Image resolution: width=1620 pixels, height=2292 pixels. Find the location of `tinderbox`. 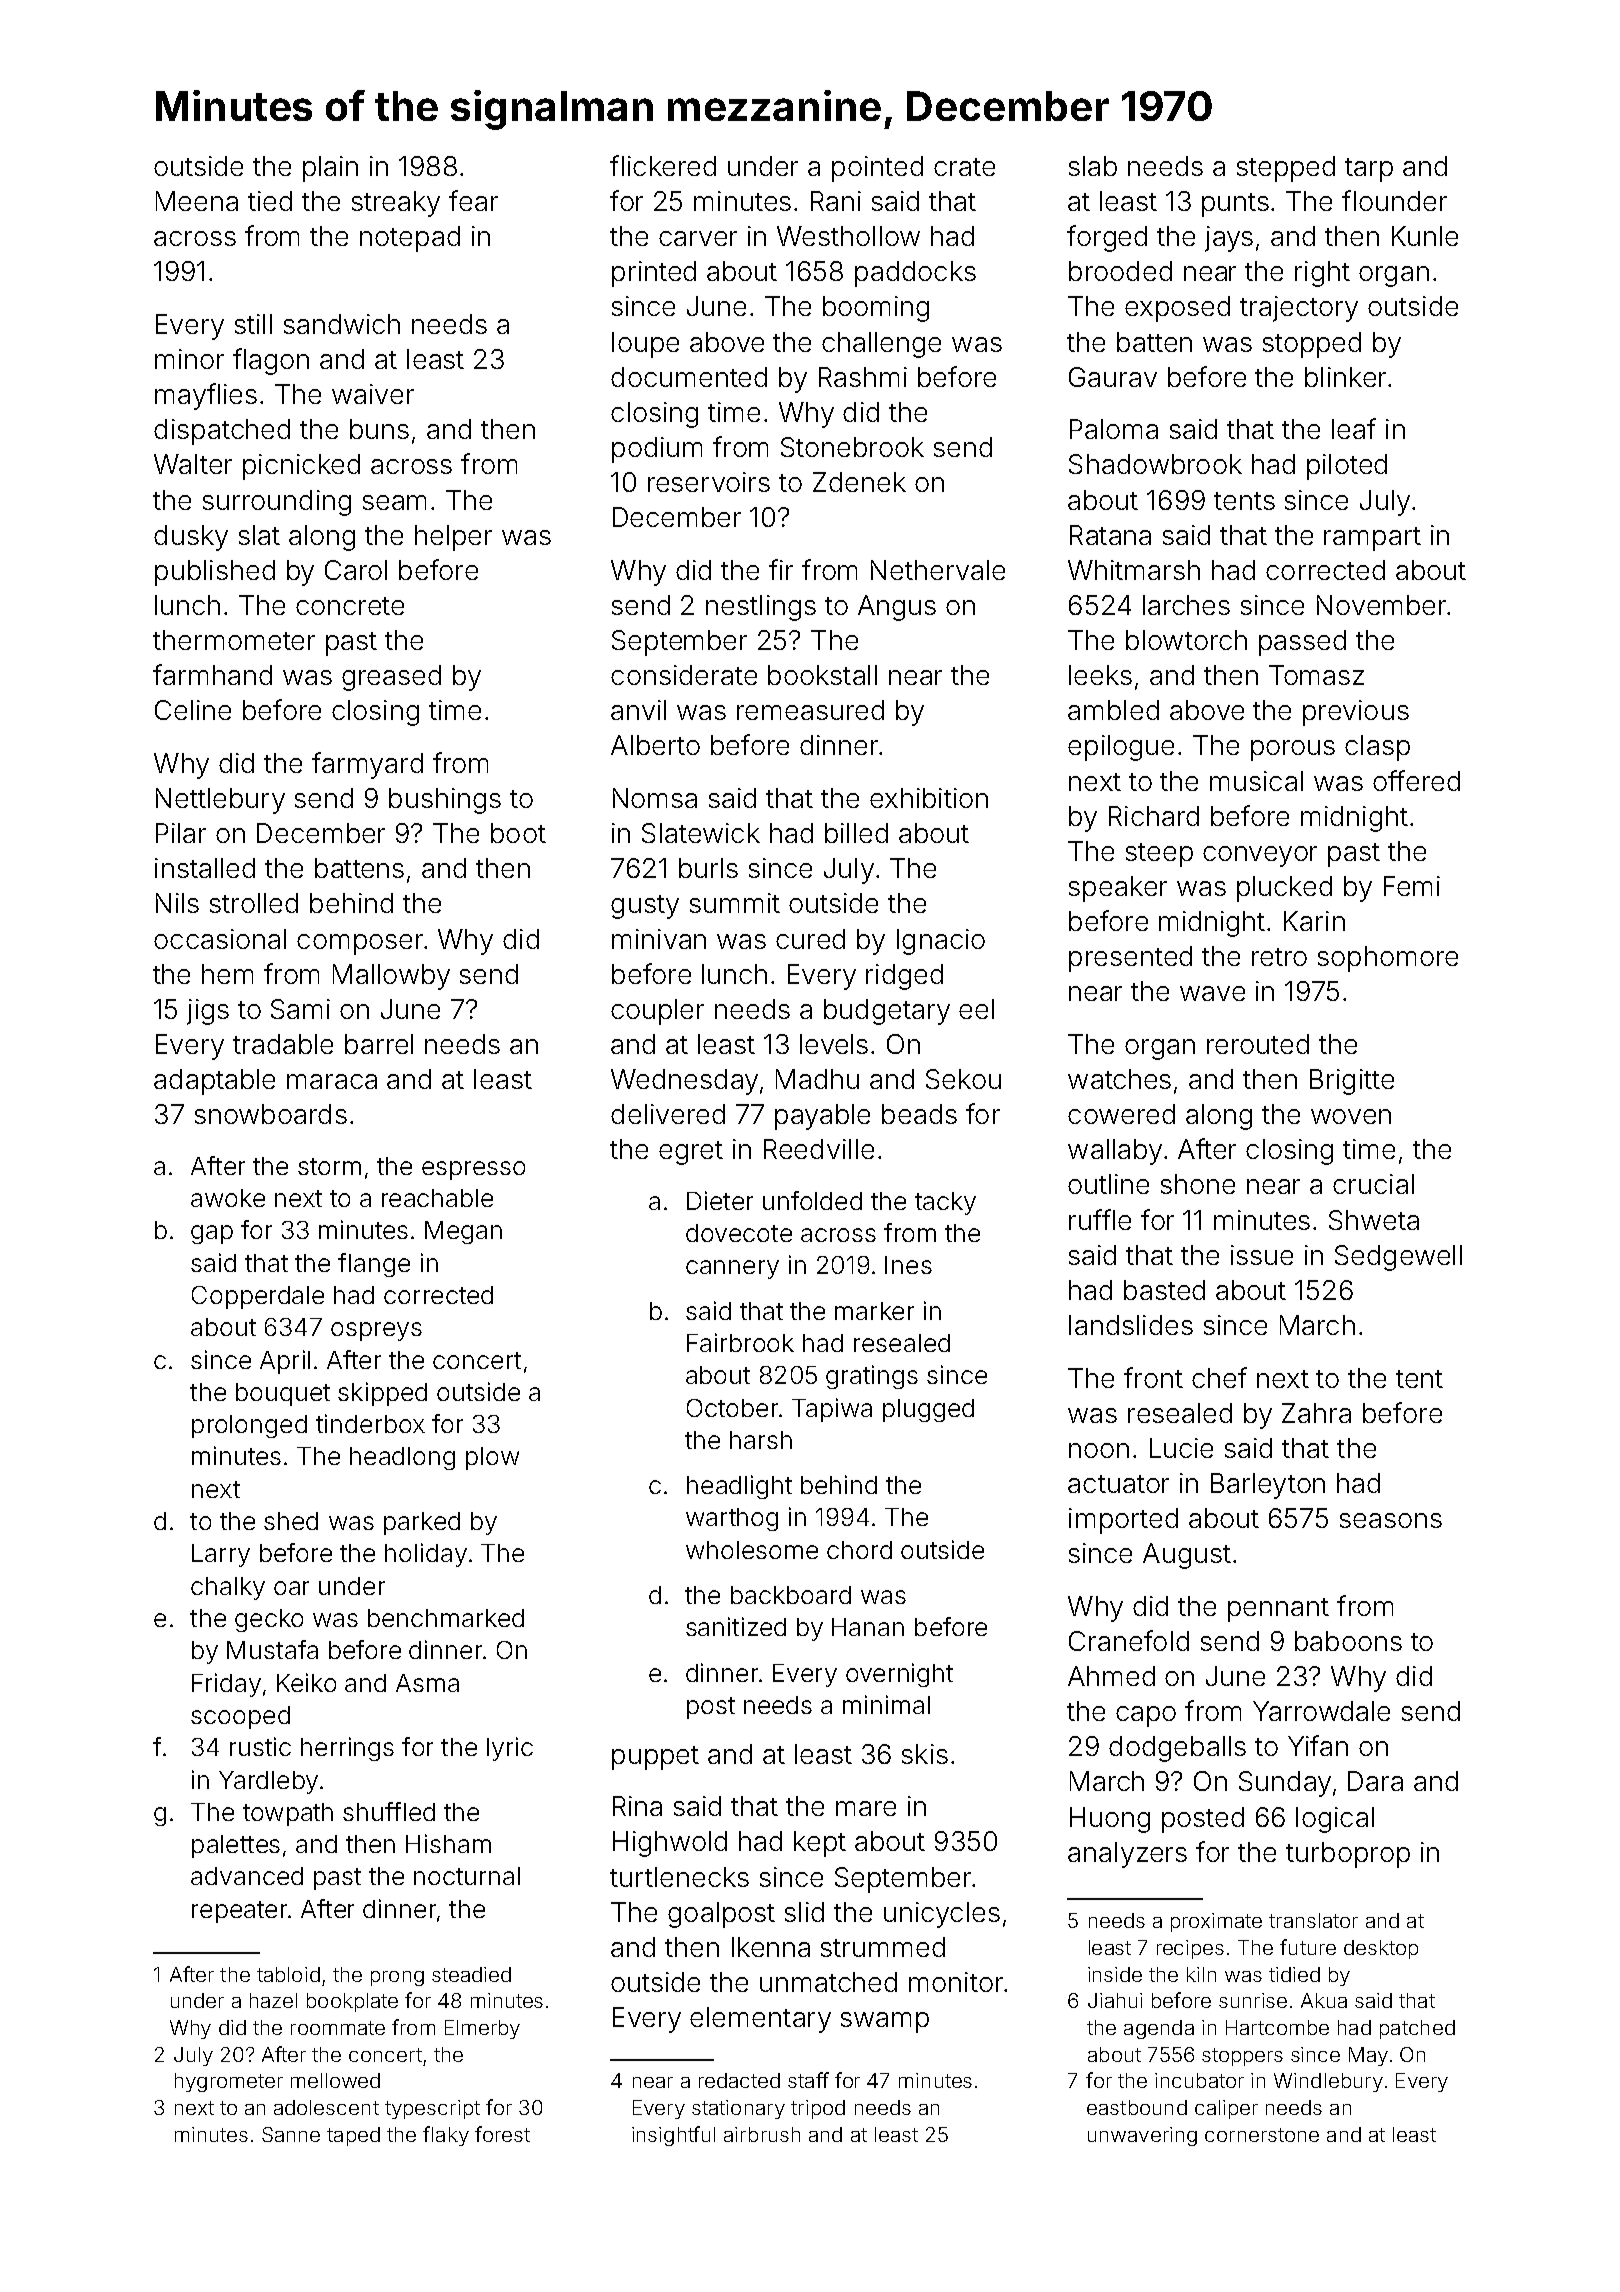

tinderbox is located at coordinates (370, 1423).
